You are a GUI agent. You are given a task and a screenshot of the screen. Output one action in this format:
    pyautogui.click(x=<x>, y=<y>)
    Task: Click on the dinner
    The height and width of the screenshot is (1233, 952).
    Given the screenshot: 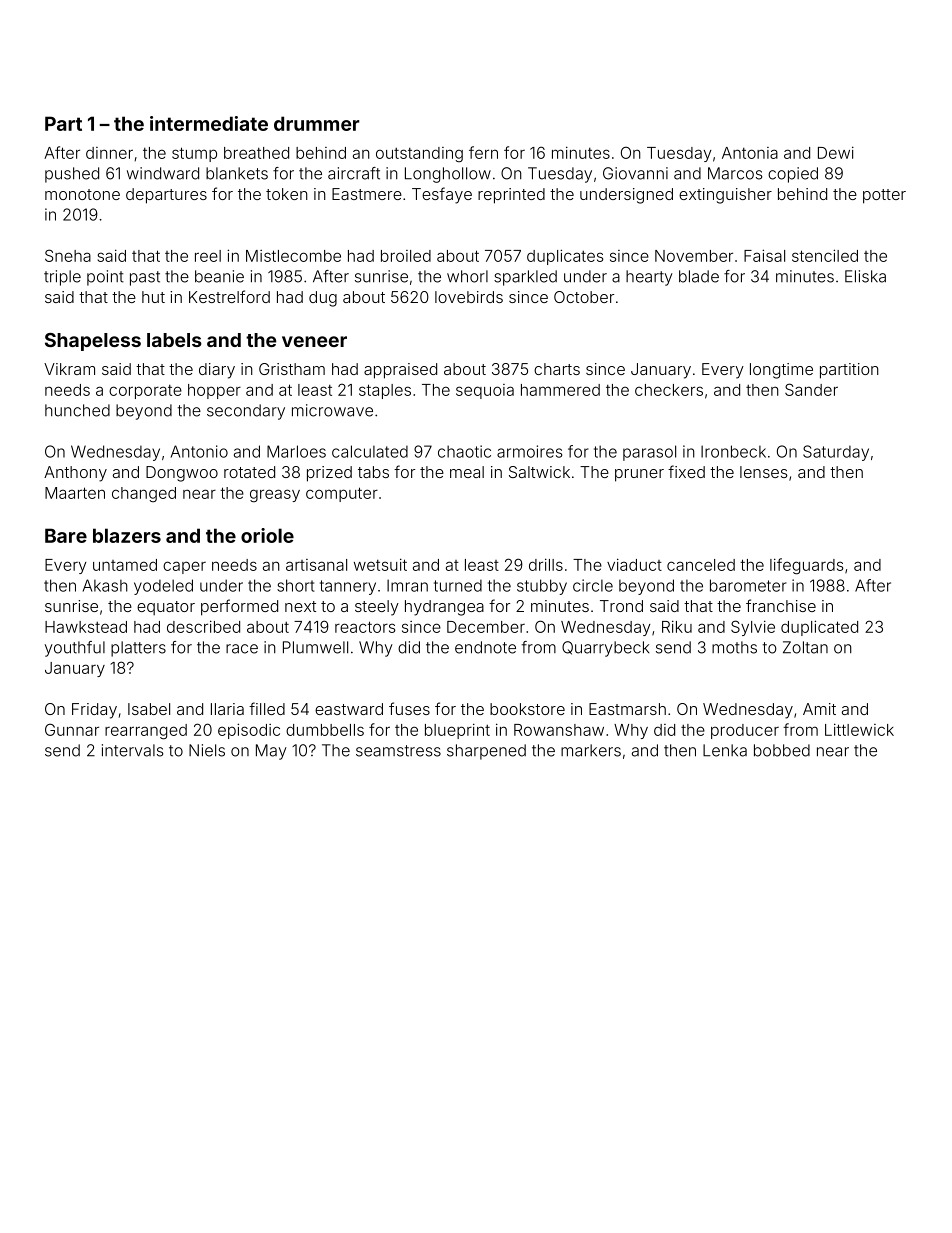 What is the action you would take?
    pyautogui.click(x=109, y=153)
